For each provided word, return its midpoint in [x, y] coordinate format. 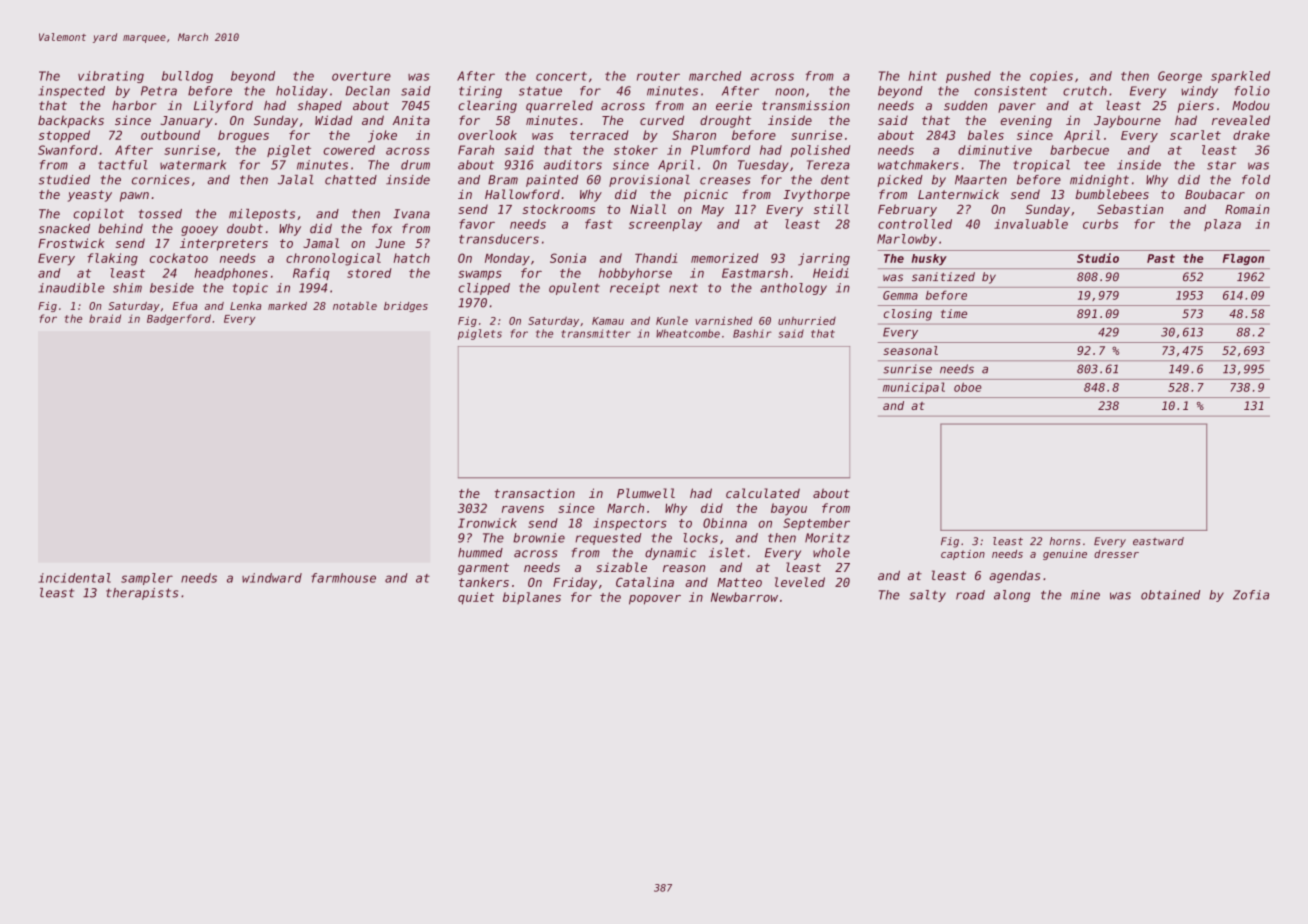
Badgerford [179, 319]
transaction [534, 493]
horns [1065, 541]
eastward [1158, 541]
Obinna [725, 523]
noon [789, 92]
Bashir [752, 333]
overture [361, 76]
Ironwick [487, 523]
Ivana [411, 214]
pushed [968, 77]
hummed [480, 553]
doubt [245, 228]
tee [1094, 165]
